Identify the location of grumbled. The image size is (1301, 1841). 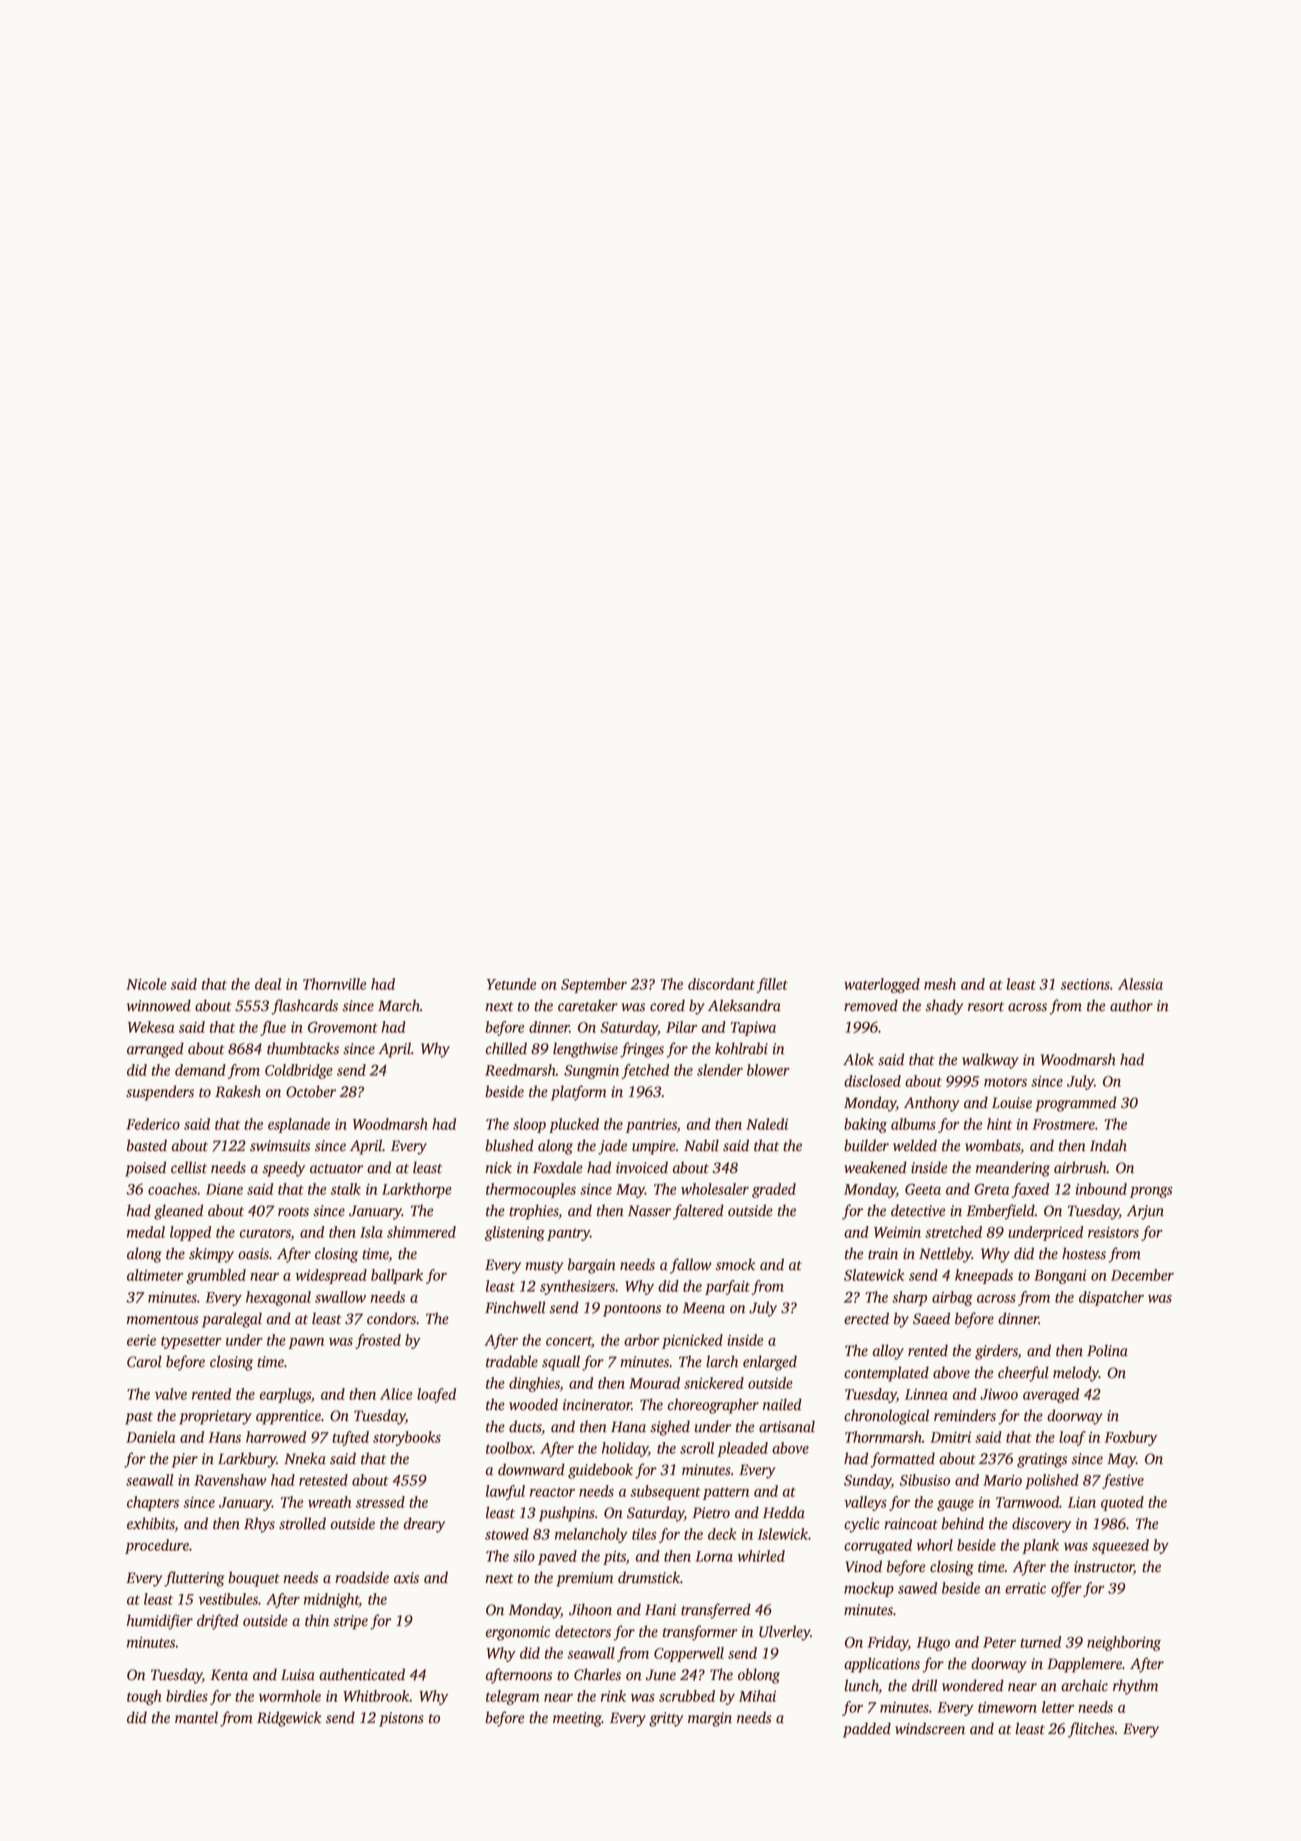
(216, 1276).
